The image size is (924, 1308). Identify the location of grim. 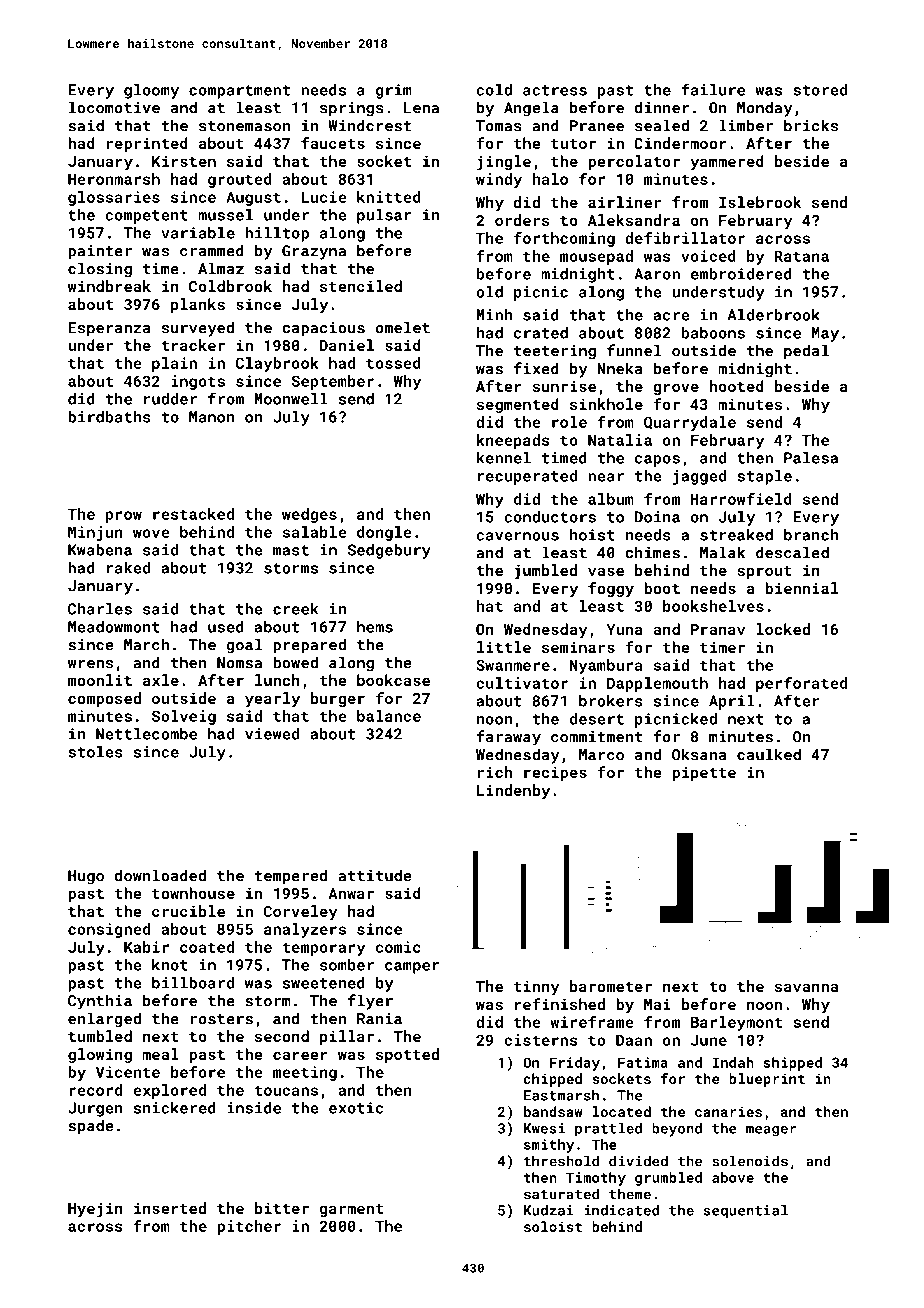
(394, 91).
